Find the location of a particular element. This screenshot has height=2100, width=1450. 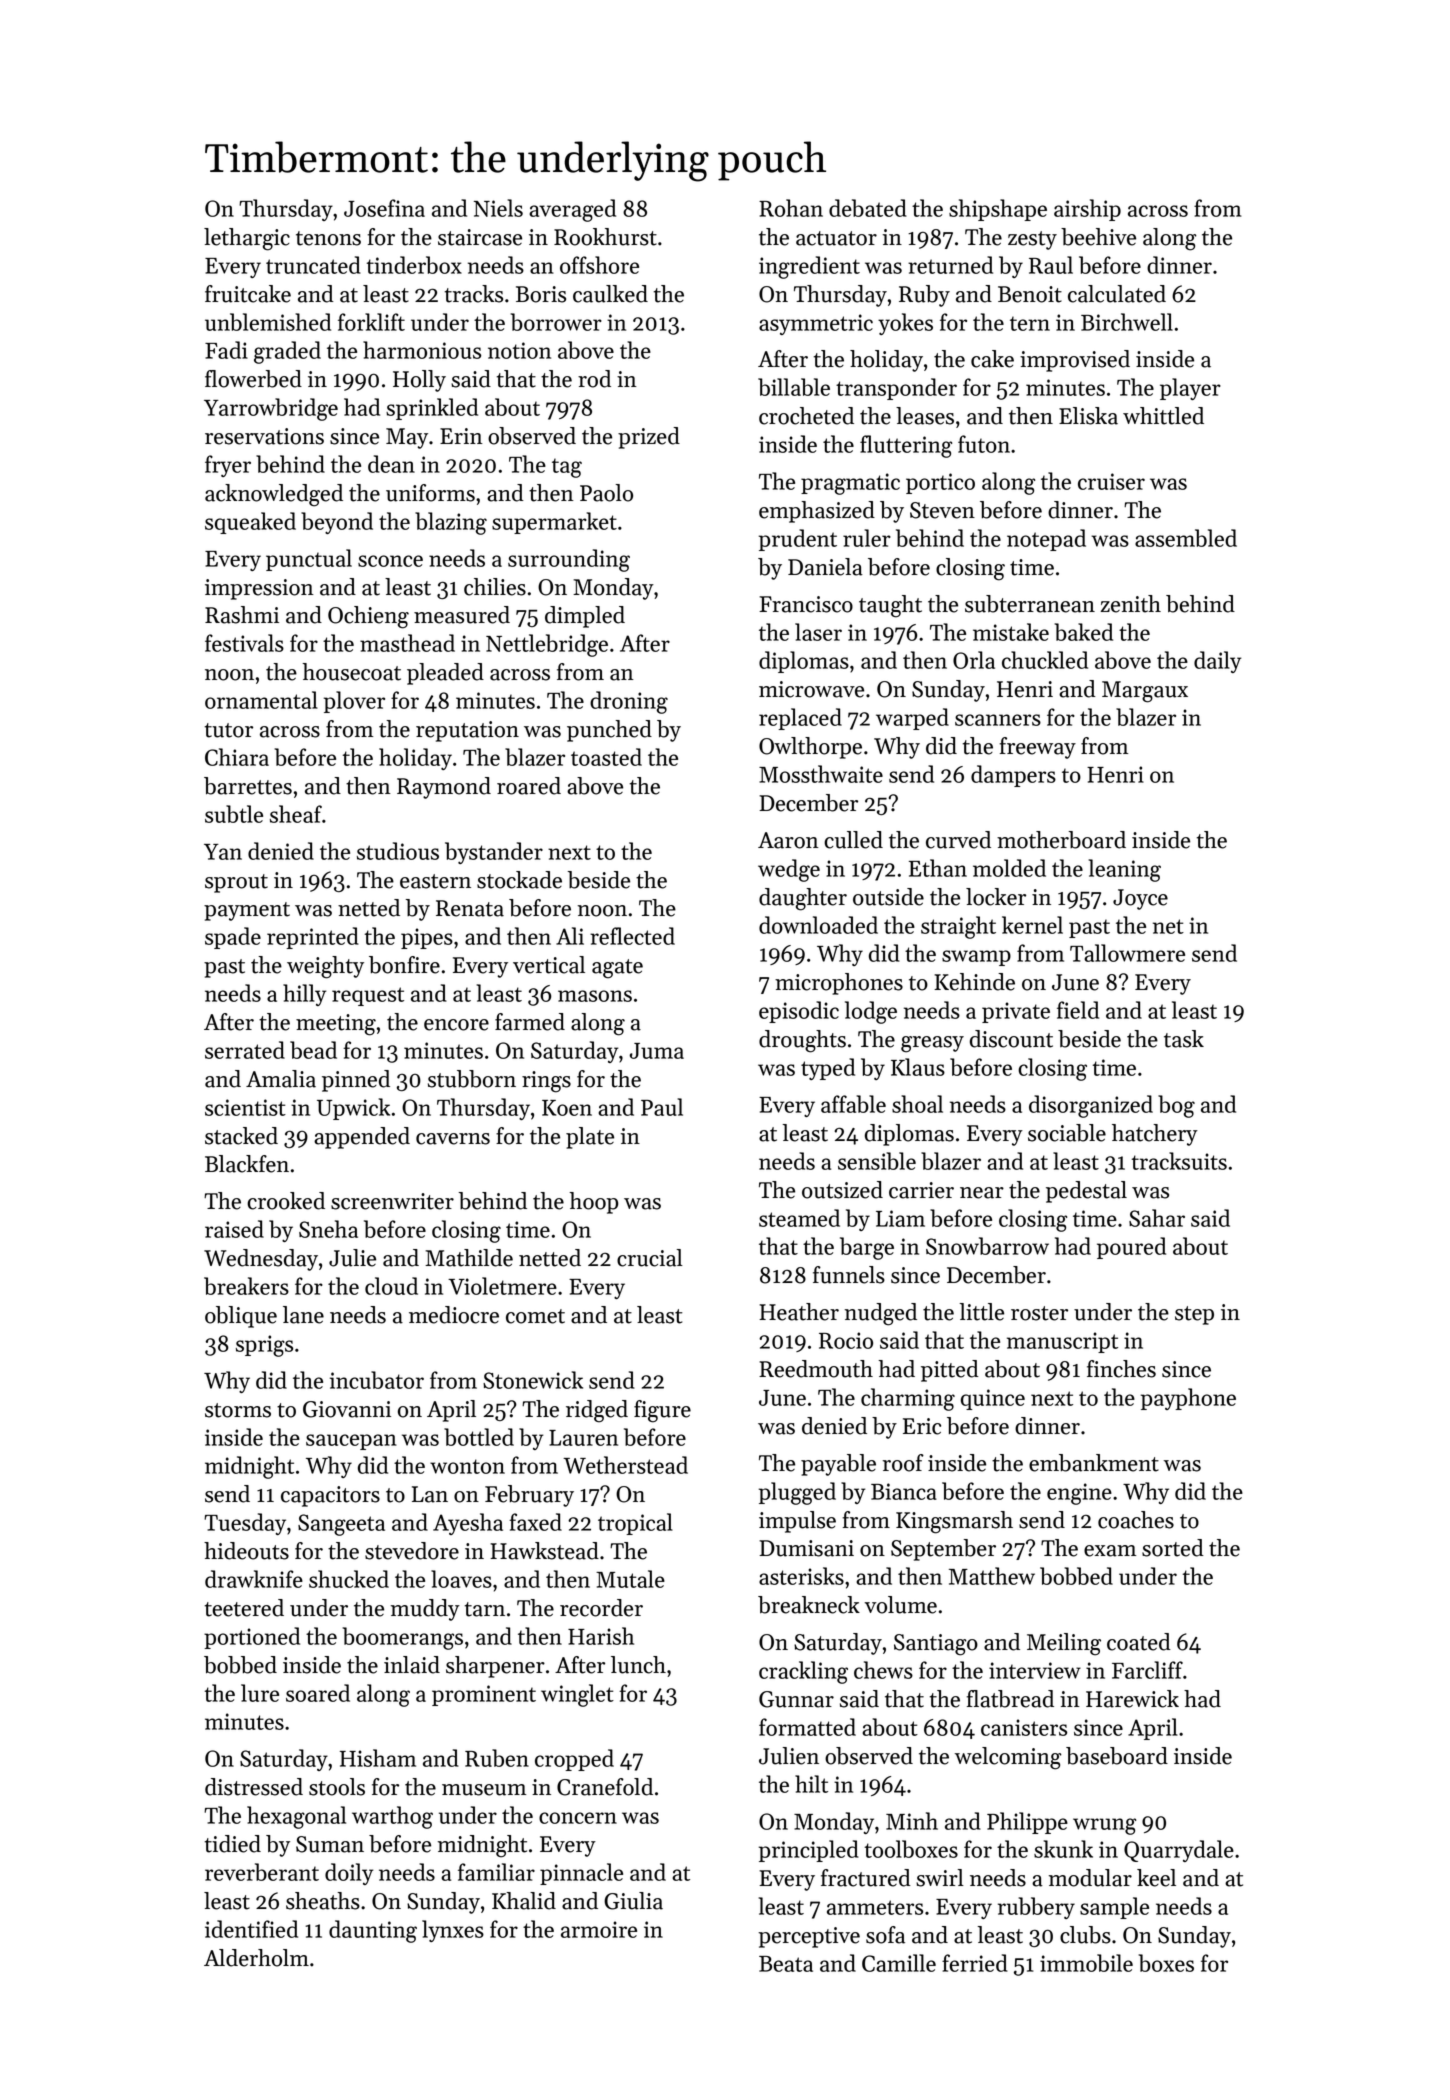

prominent is located at coordinates (484, 1695).
